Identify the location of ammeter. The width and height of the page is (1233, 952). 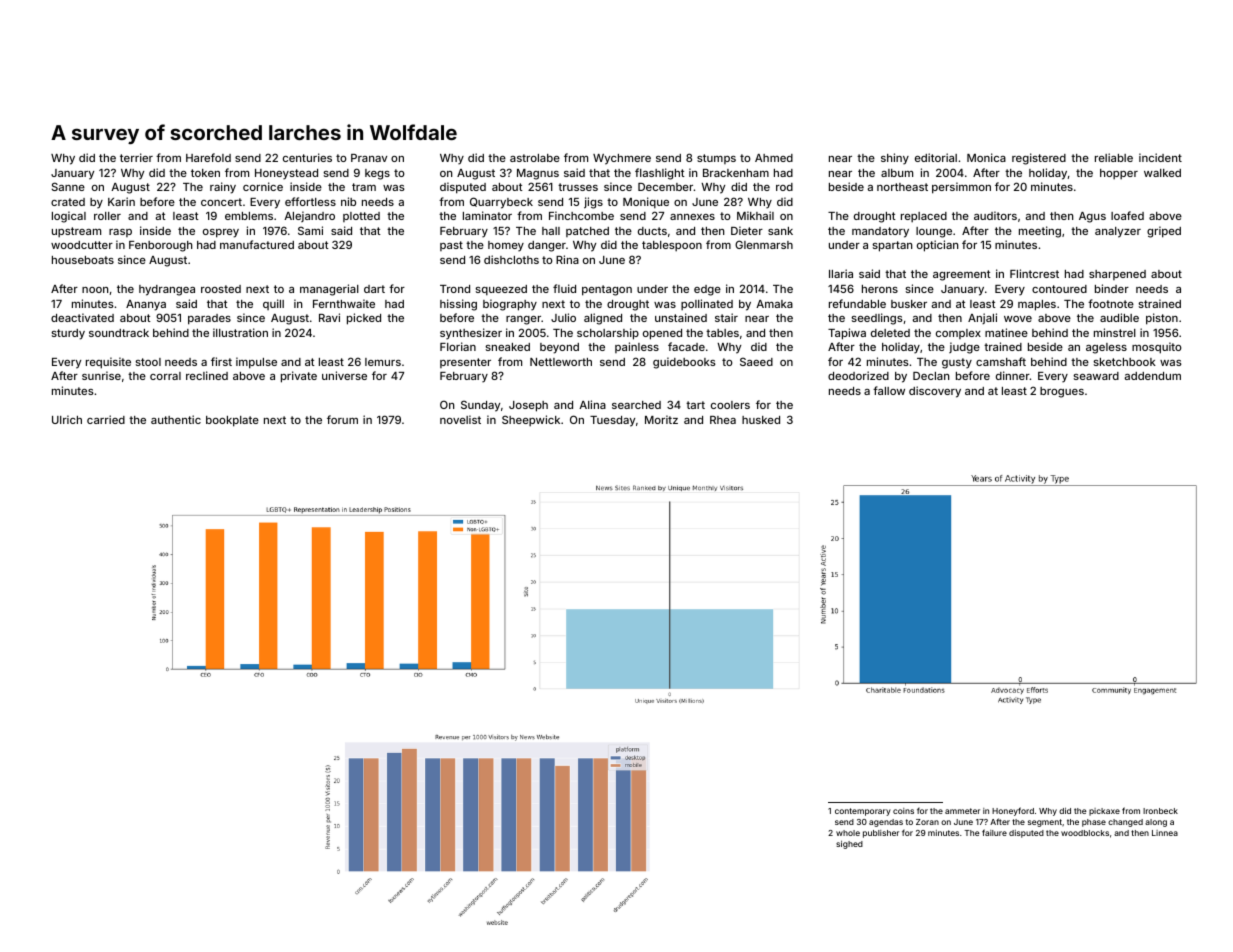
(962, 811).
